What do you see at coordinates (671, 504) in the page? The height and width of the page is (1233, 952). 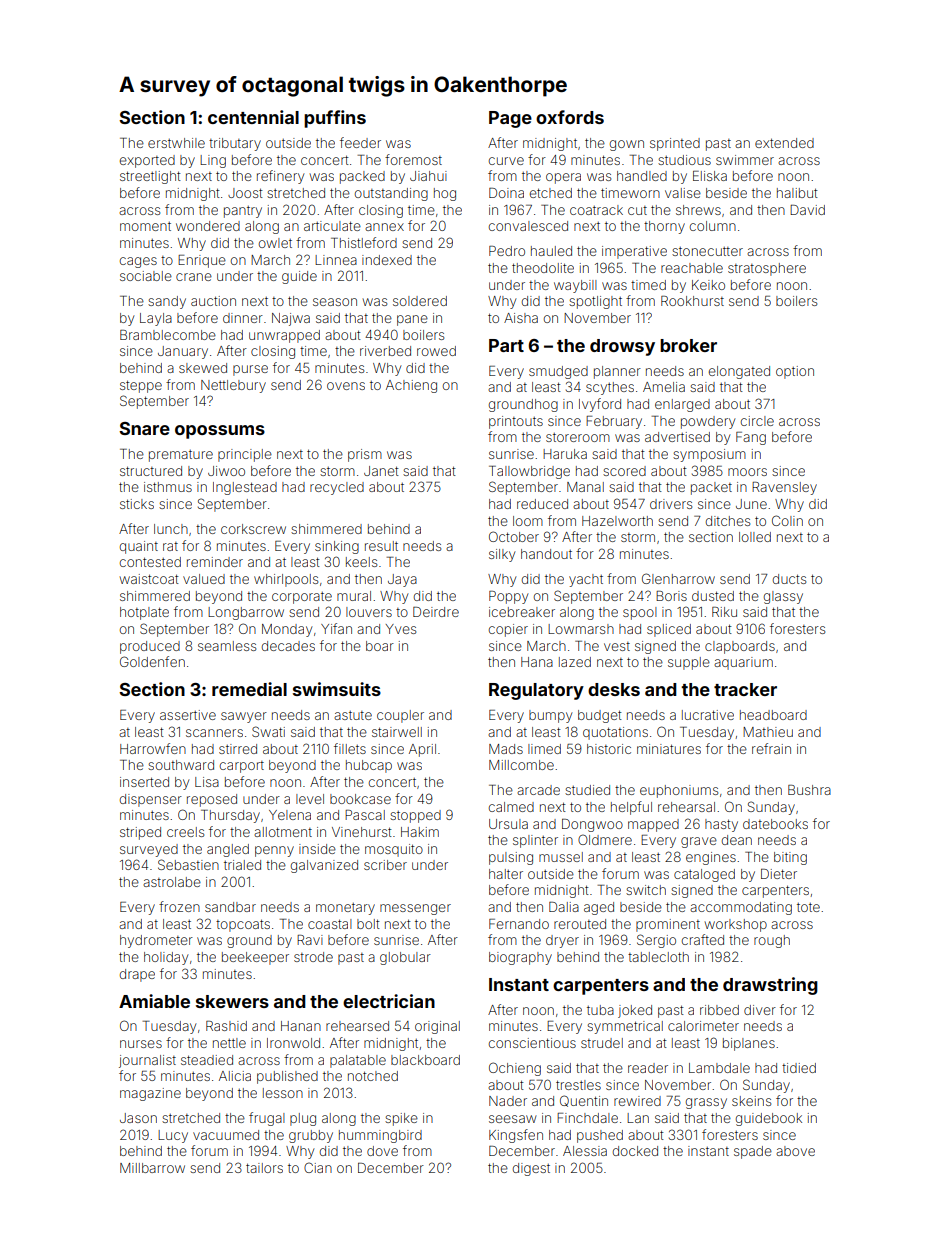 I see `drivers` at bounding box center [671, 504].
